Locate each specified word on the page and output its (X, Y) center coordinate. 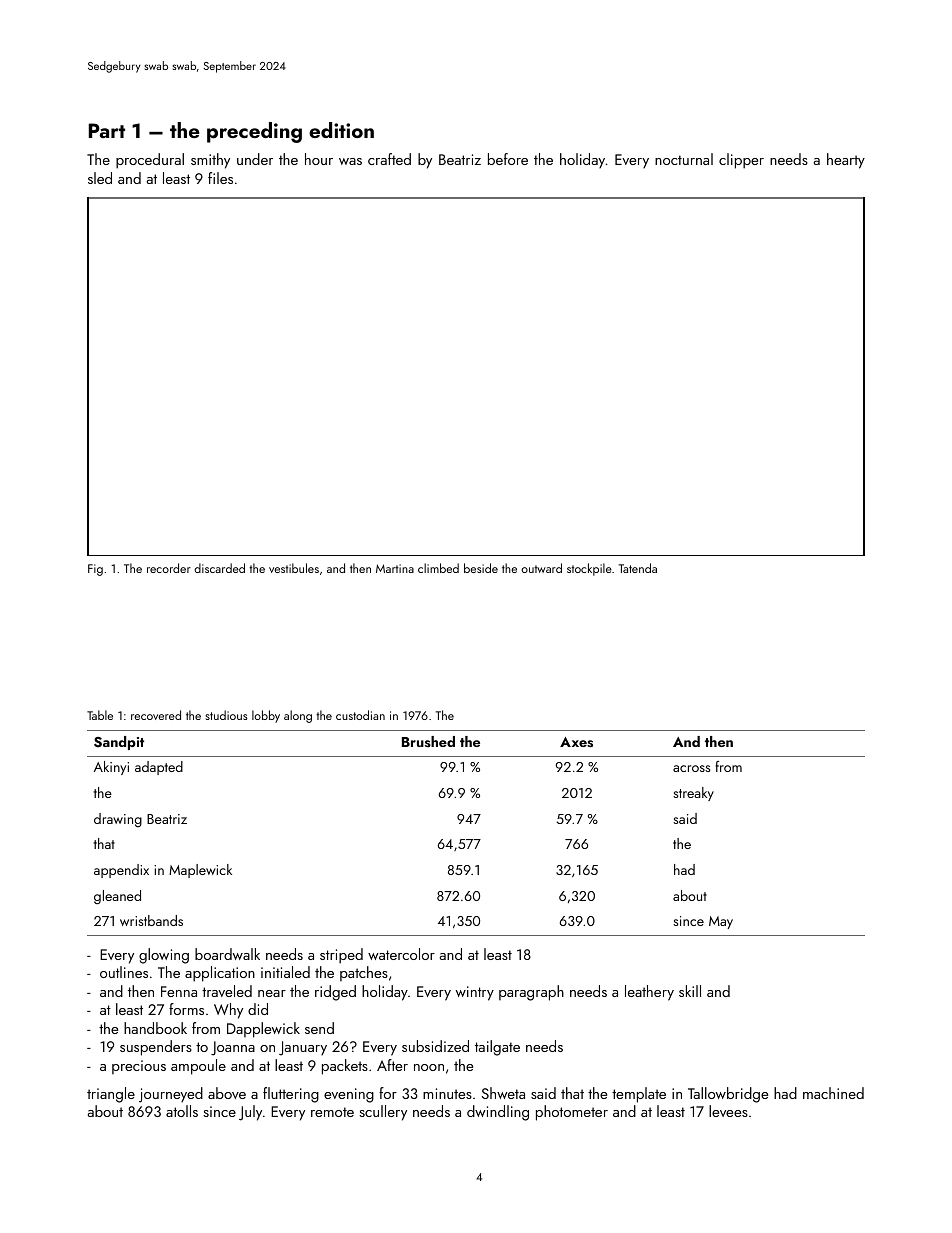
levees (728, 1111)
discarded (219, 568)
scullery (383, 1113)
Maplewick (200, 871)
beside (481, 568)
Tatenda (638, 568)
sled (100, 178)
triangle (111, 1095)
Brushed (428, 741)
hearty (846, 161)
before (508, 159)
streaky (693, 794)
